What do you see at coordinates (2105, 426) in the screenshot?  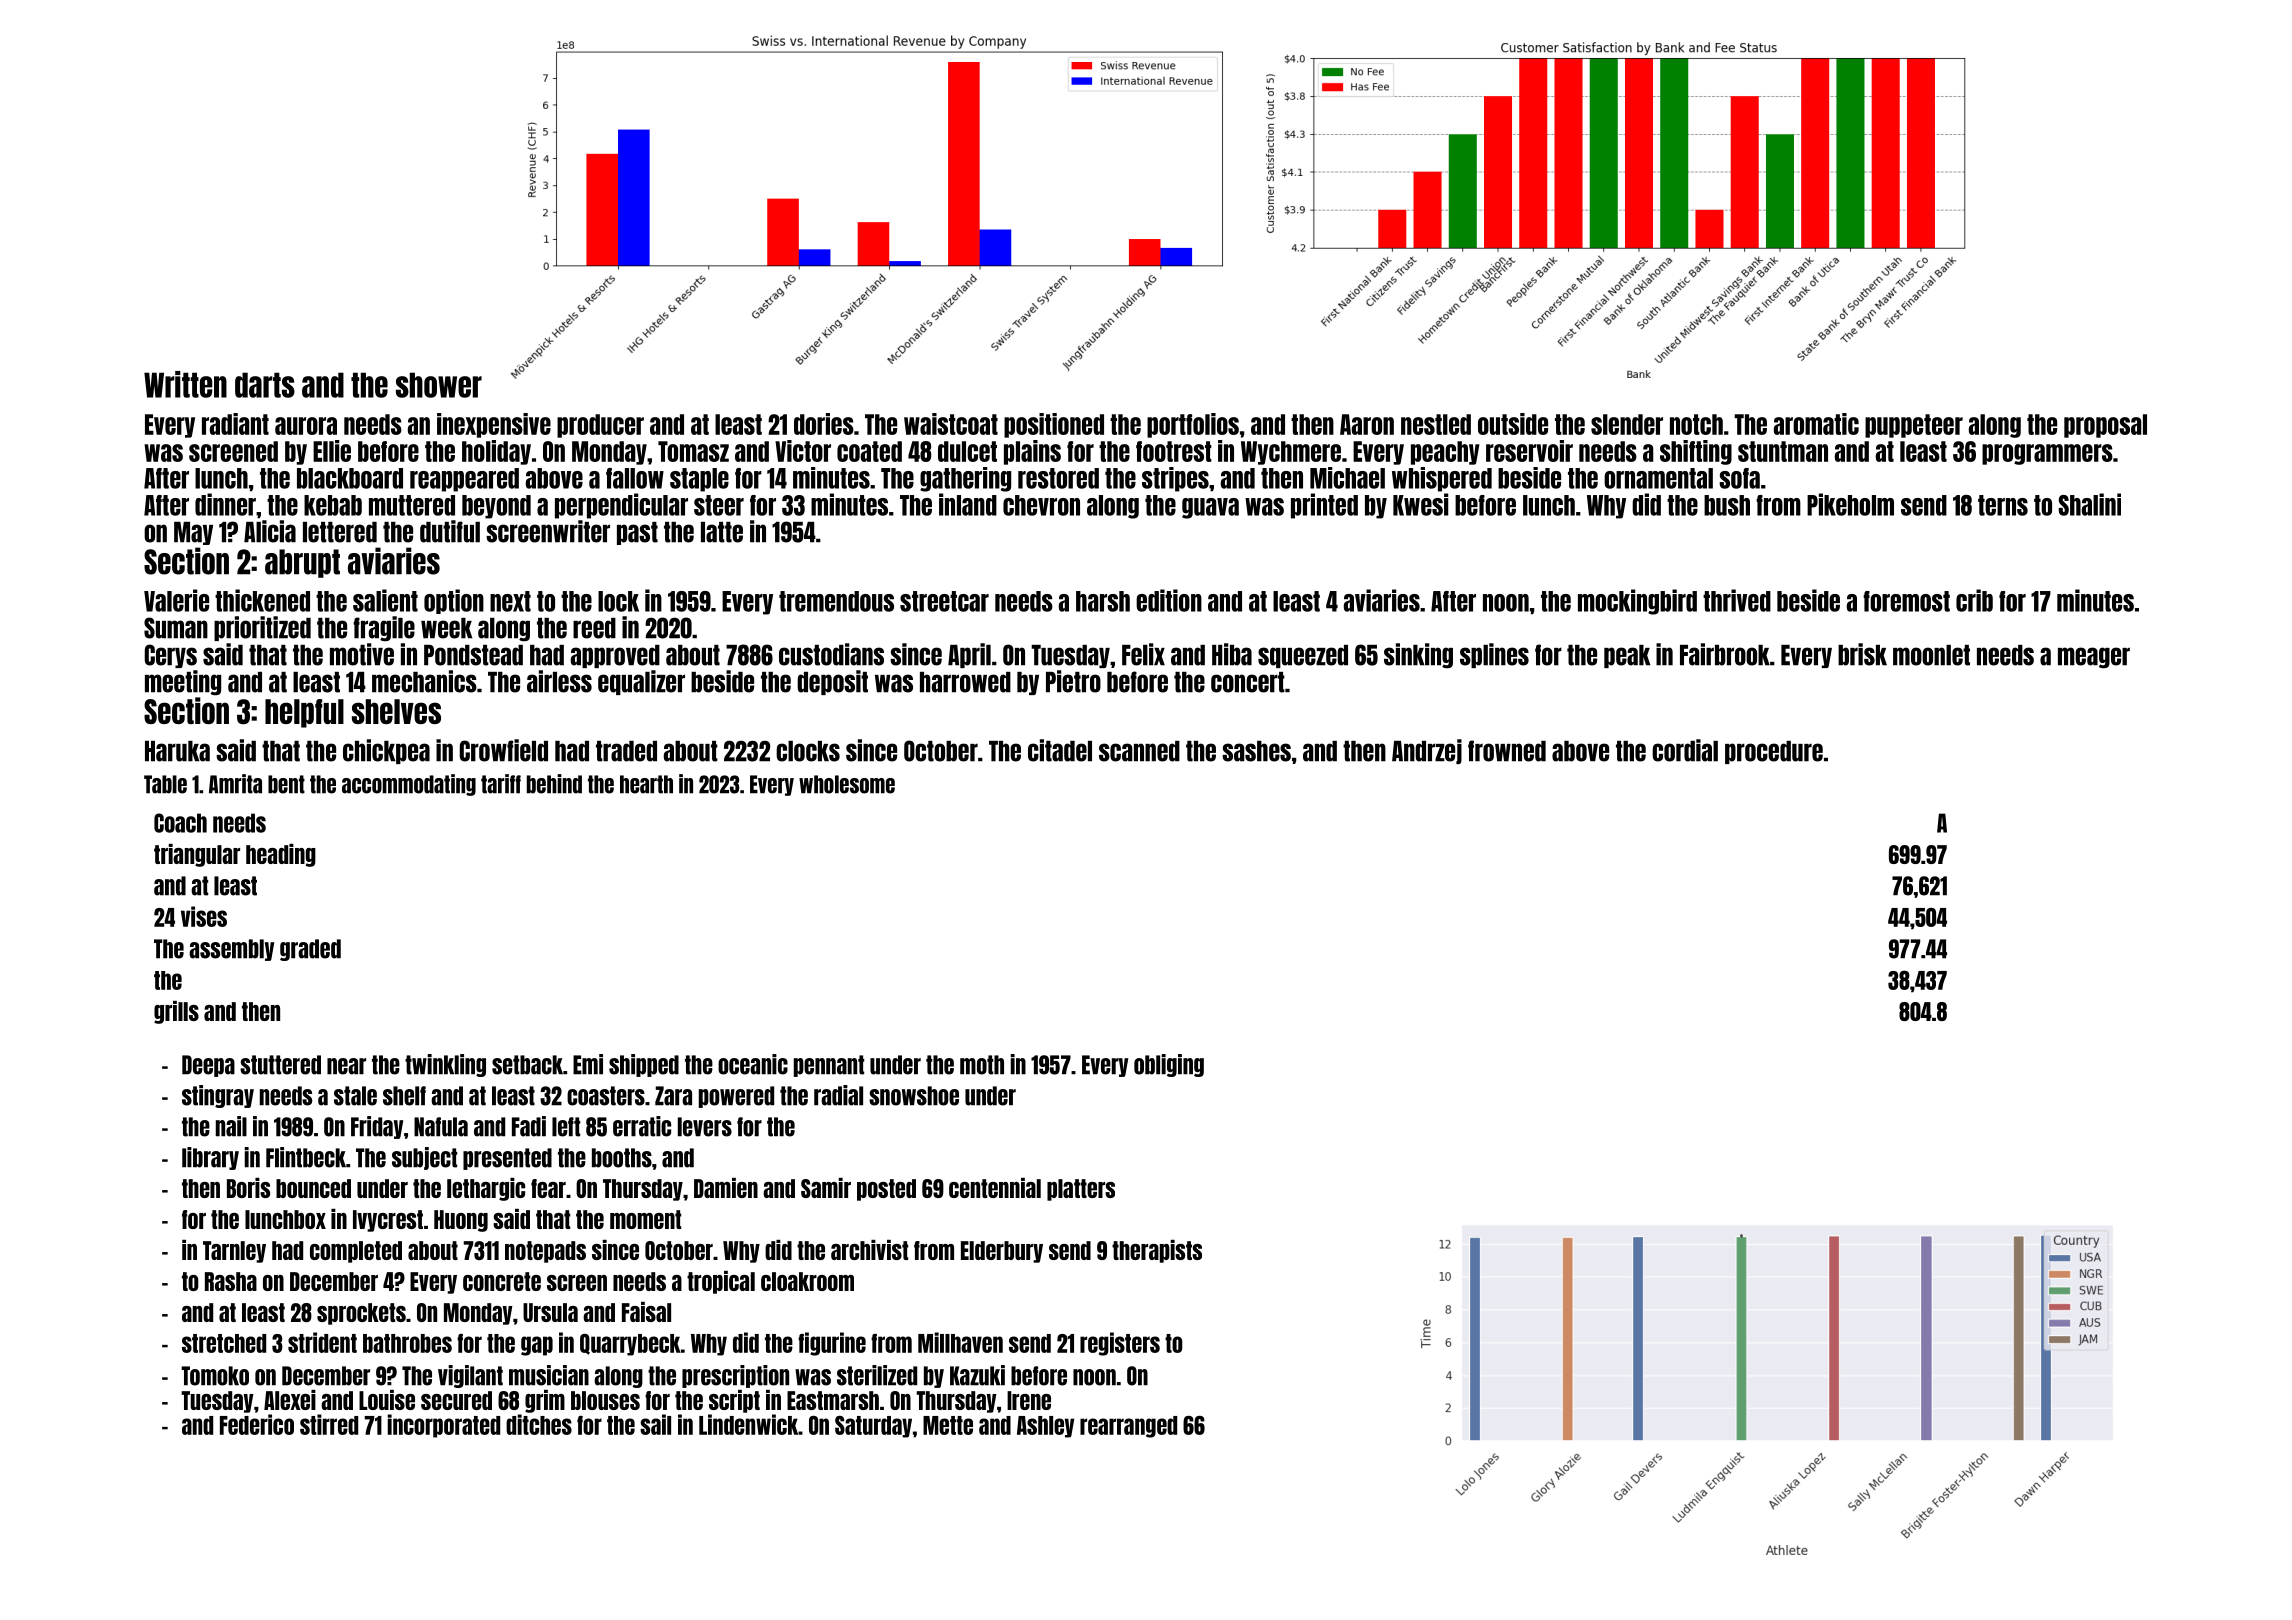 I see `proposal` at bounding box center [2105, 426].
